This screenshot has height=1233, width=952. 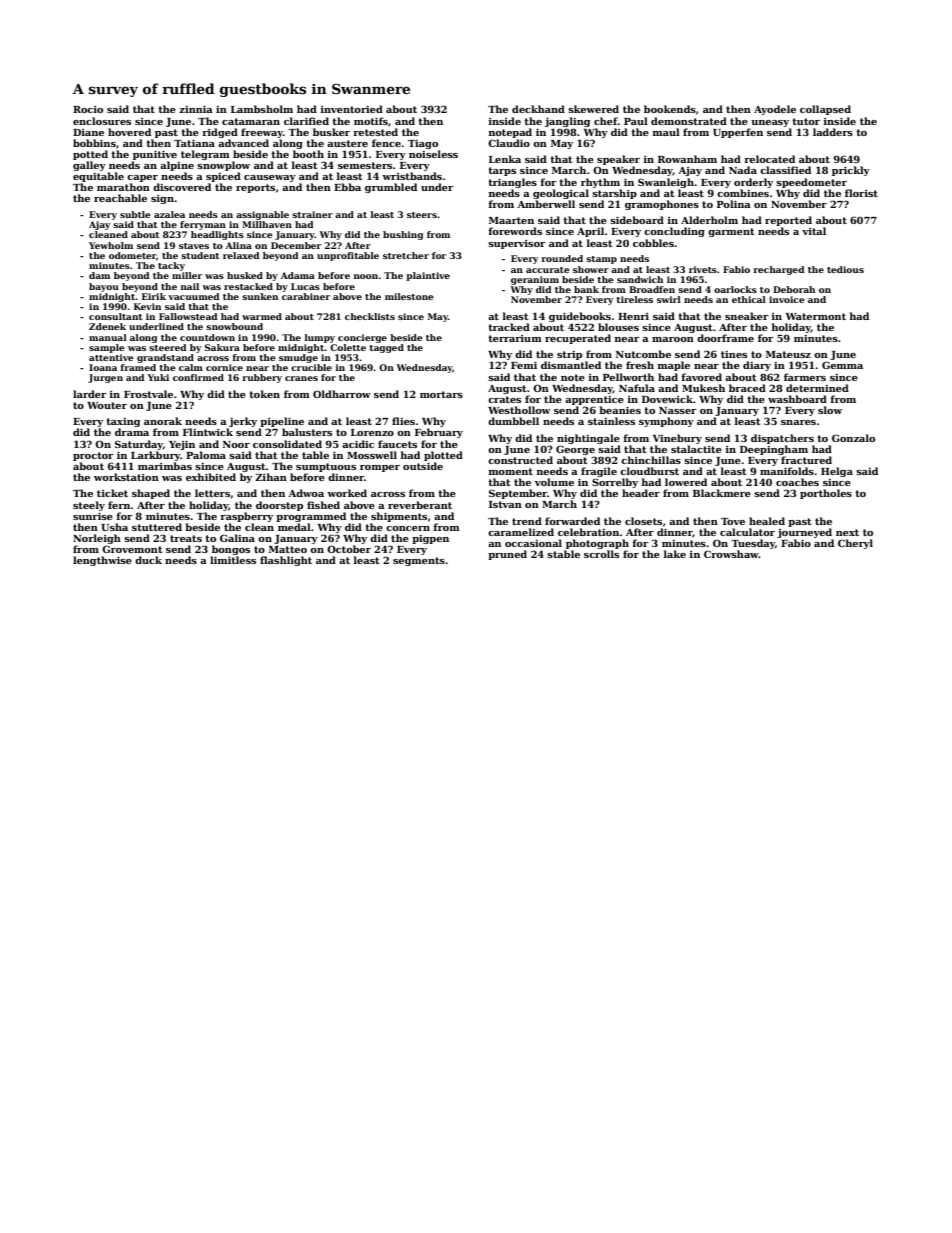 What do you see at coordinates (669, 299) in the screenshot?
I see `swirl` at bounding box center [669, 299].
